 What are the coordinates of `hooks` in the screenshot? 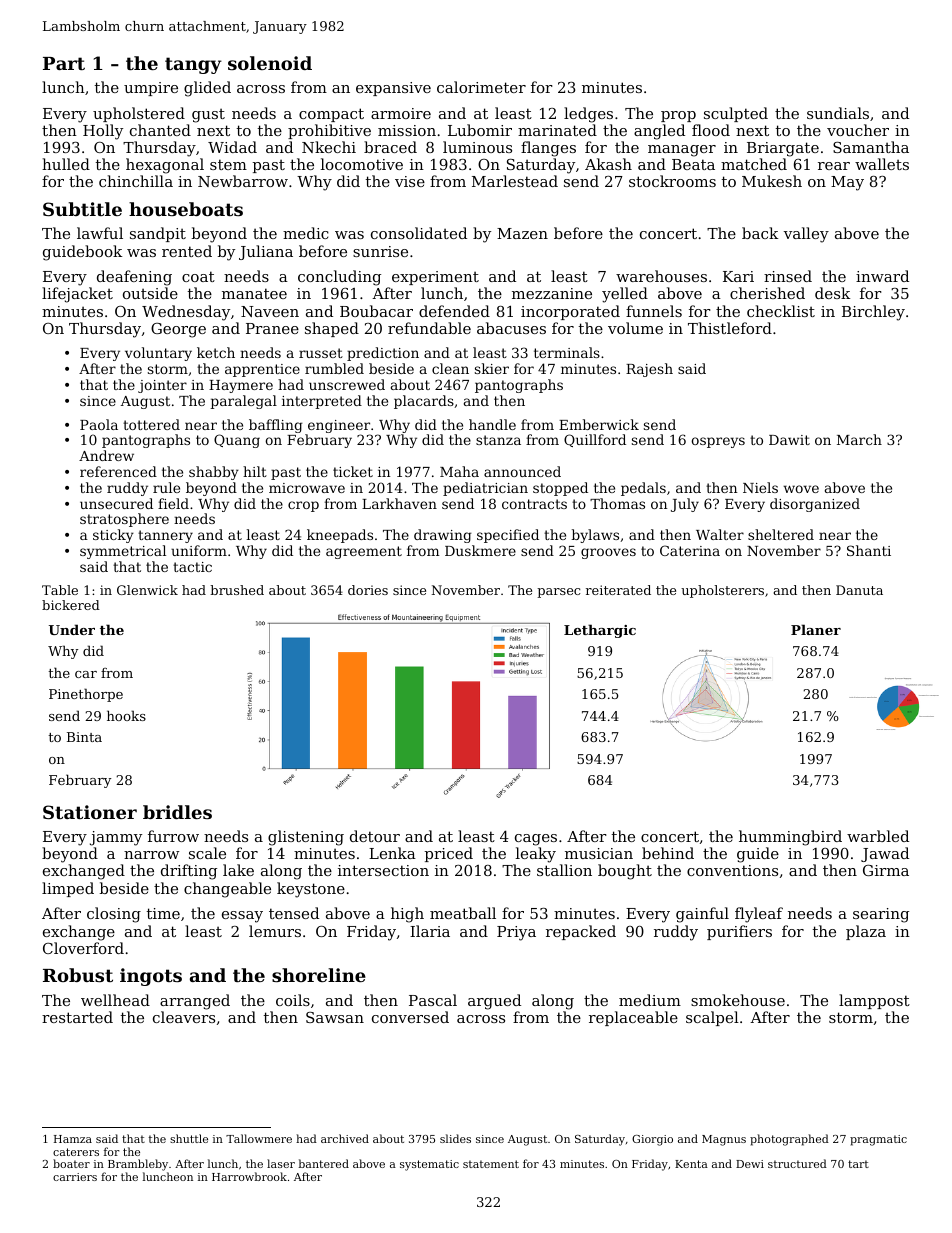 It's located at (126, 715).
